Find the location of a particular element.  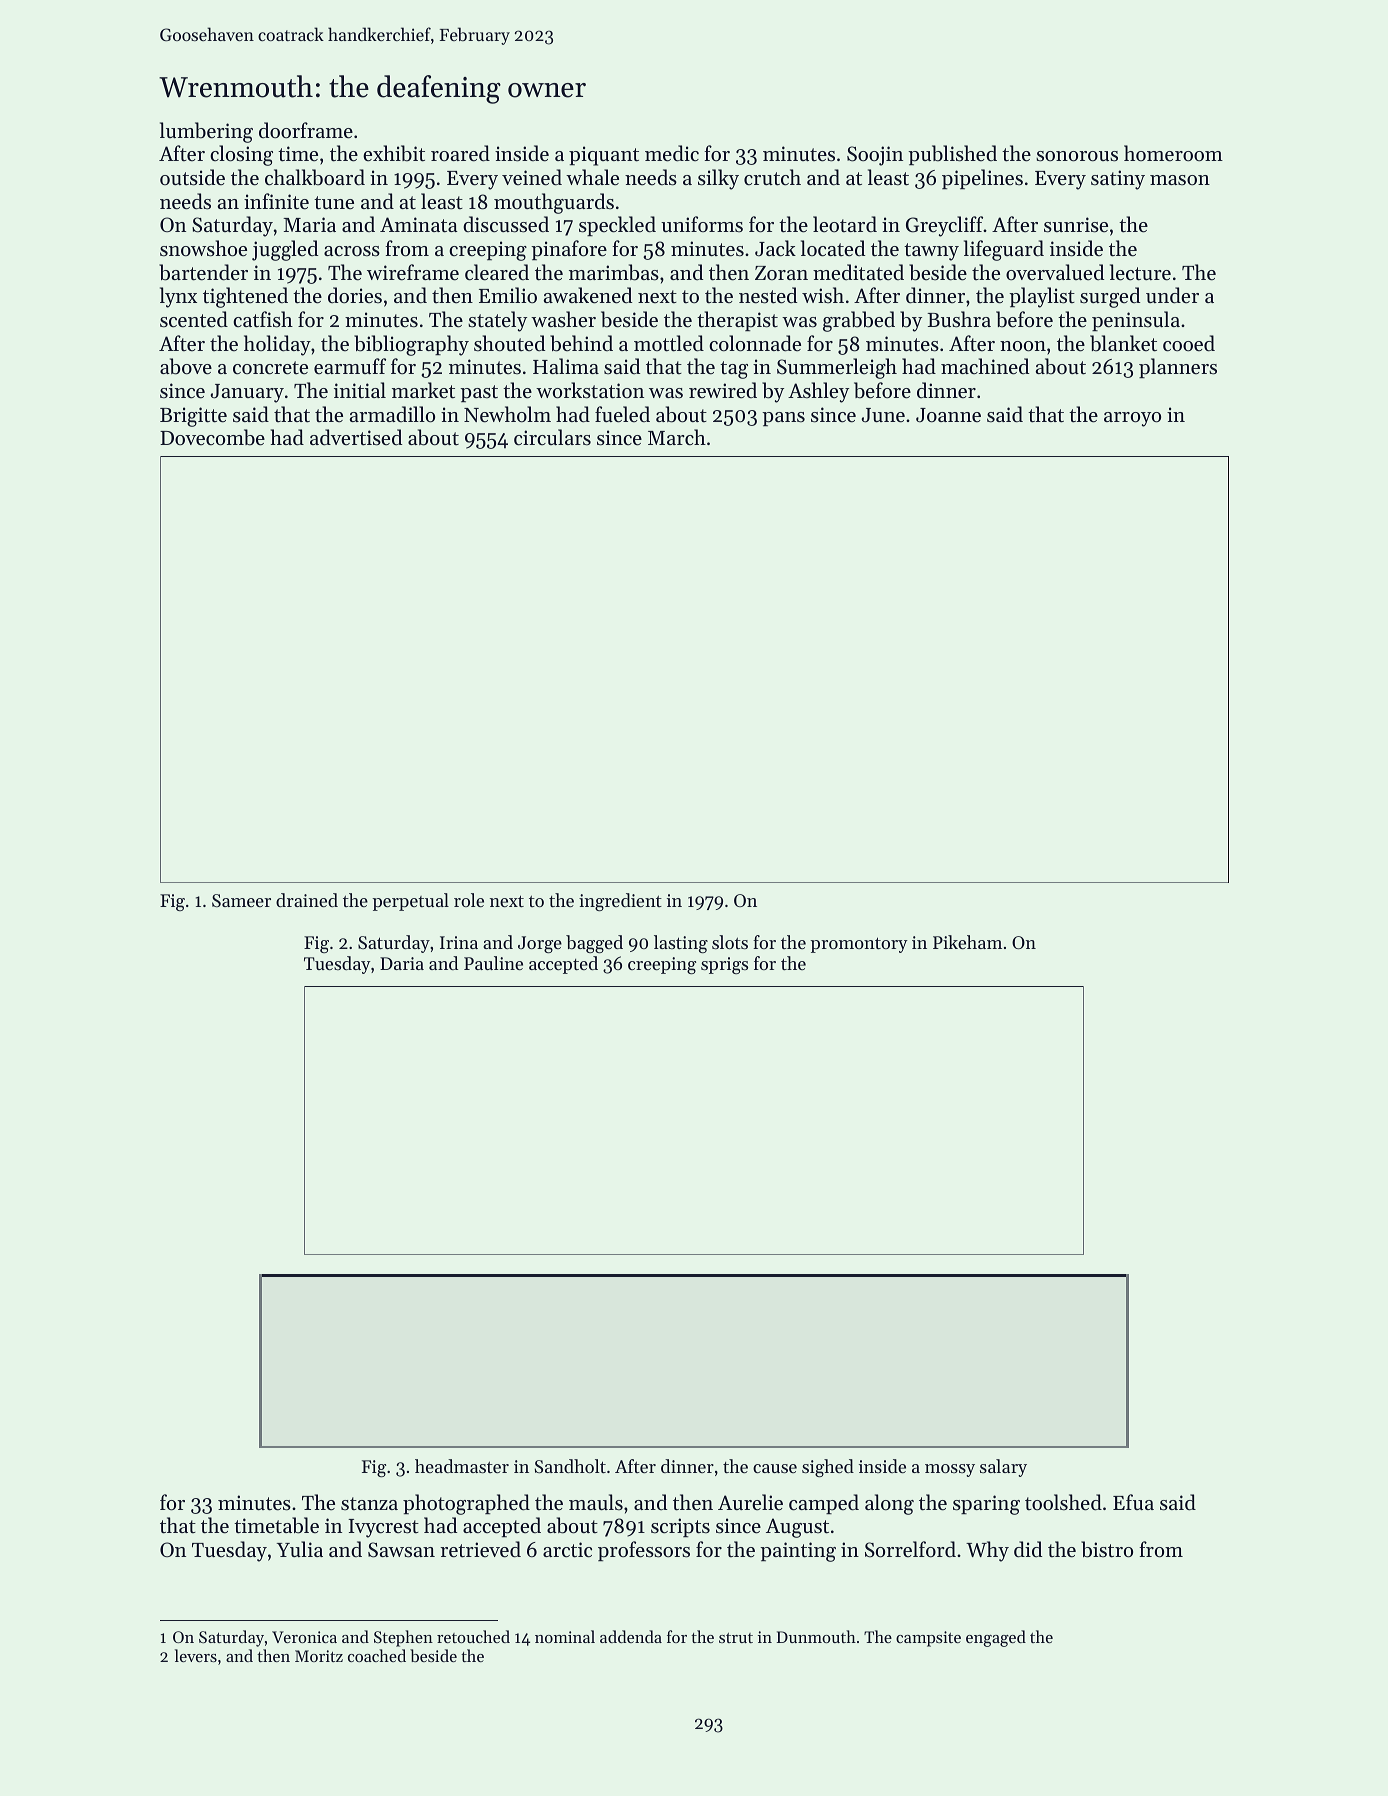

under is located at coordinates (1172, 295).
